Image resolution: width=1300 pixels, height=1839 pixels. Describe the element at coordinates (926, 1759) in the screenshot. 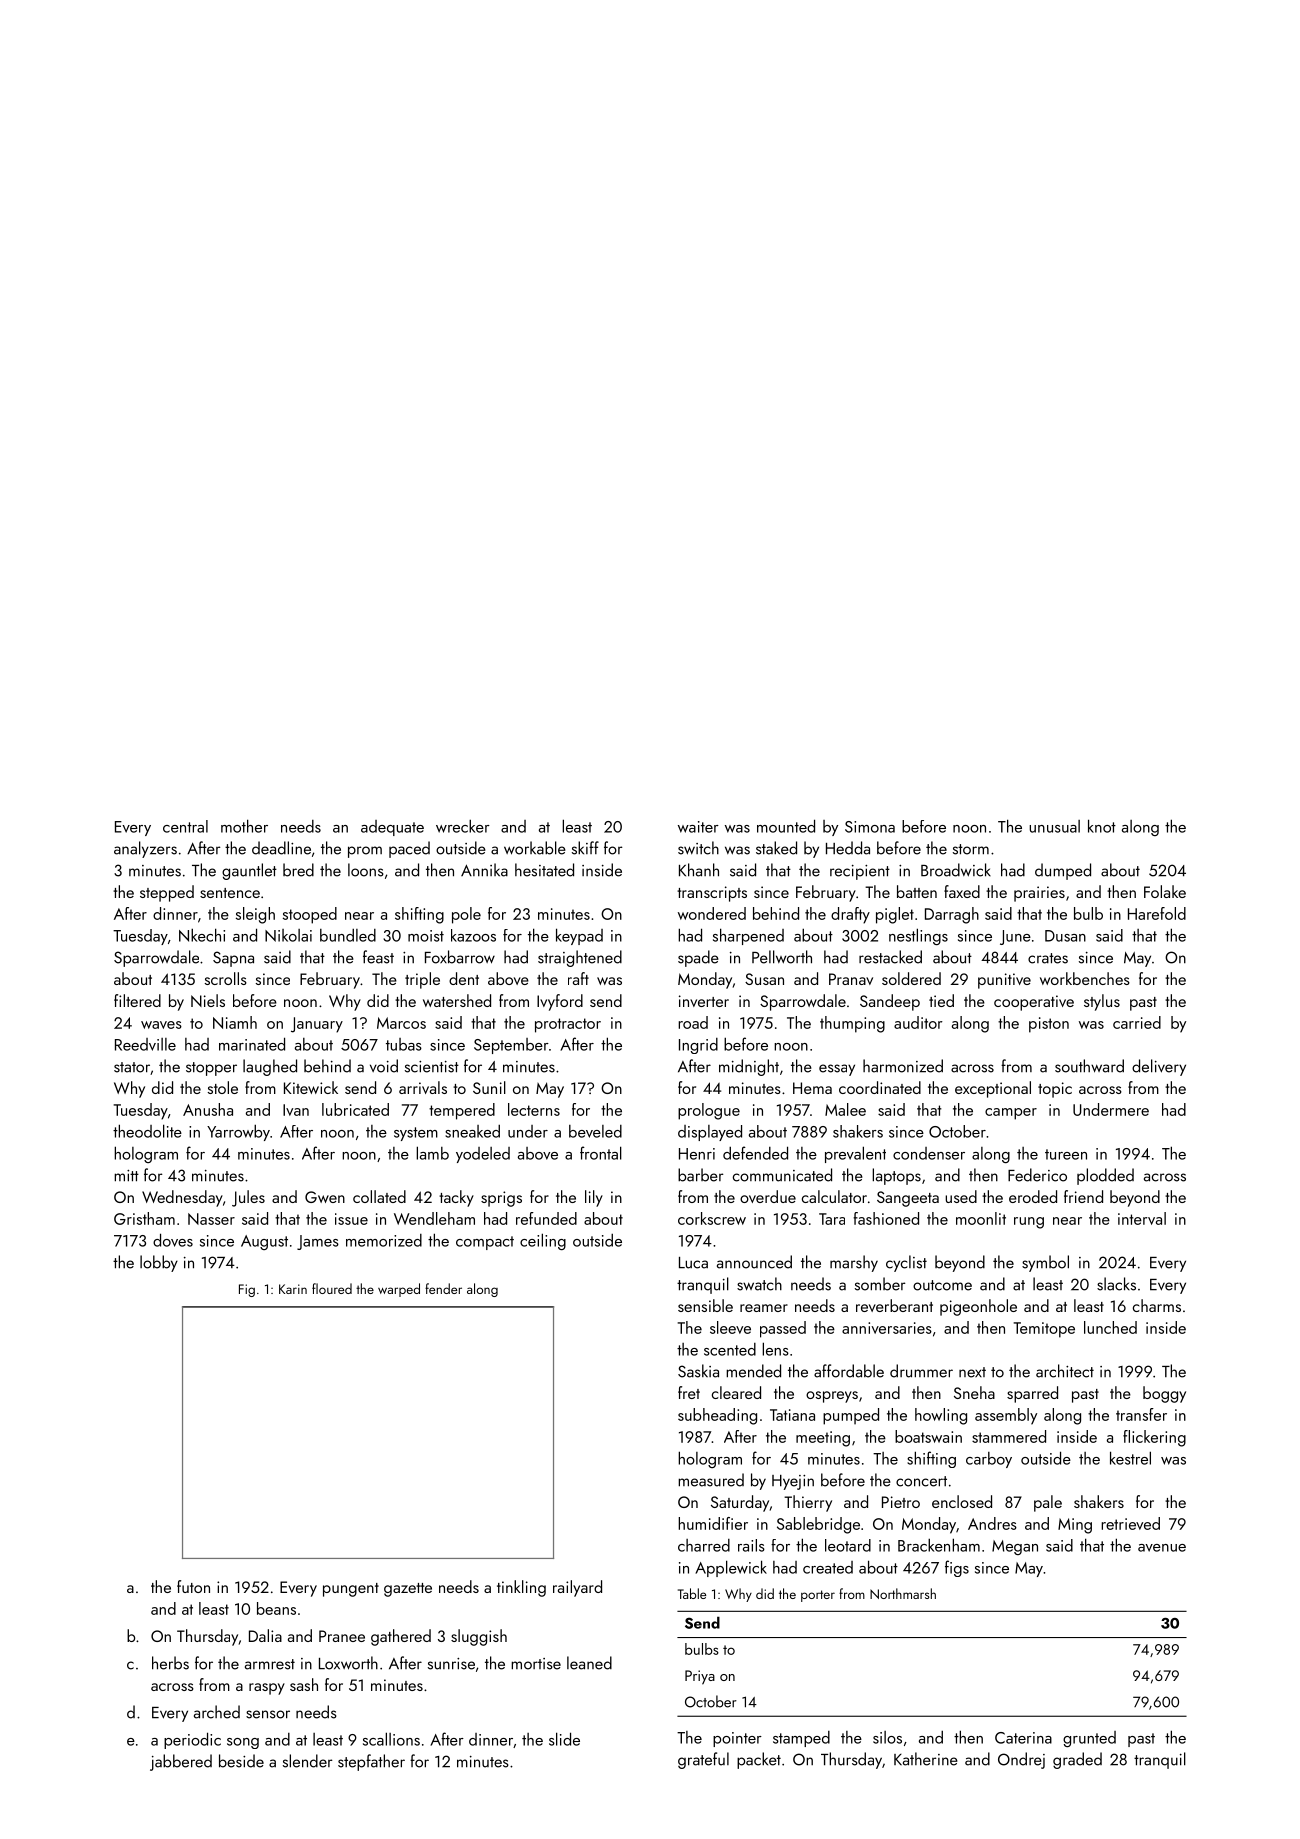

I see `Katherine` at that location.
